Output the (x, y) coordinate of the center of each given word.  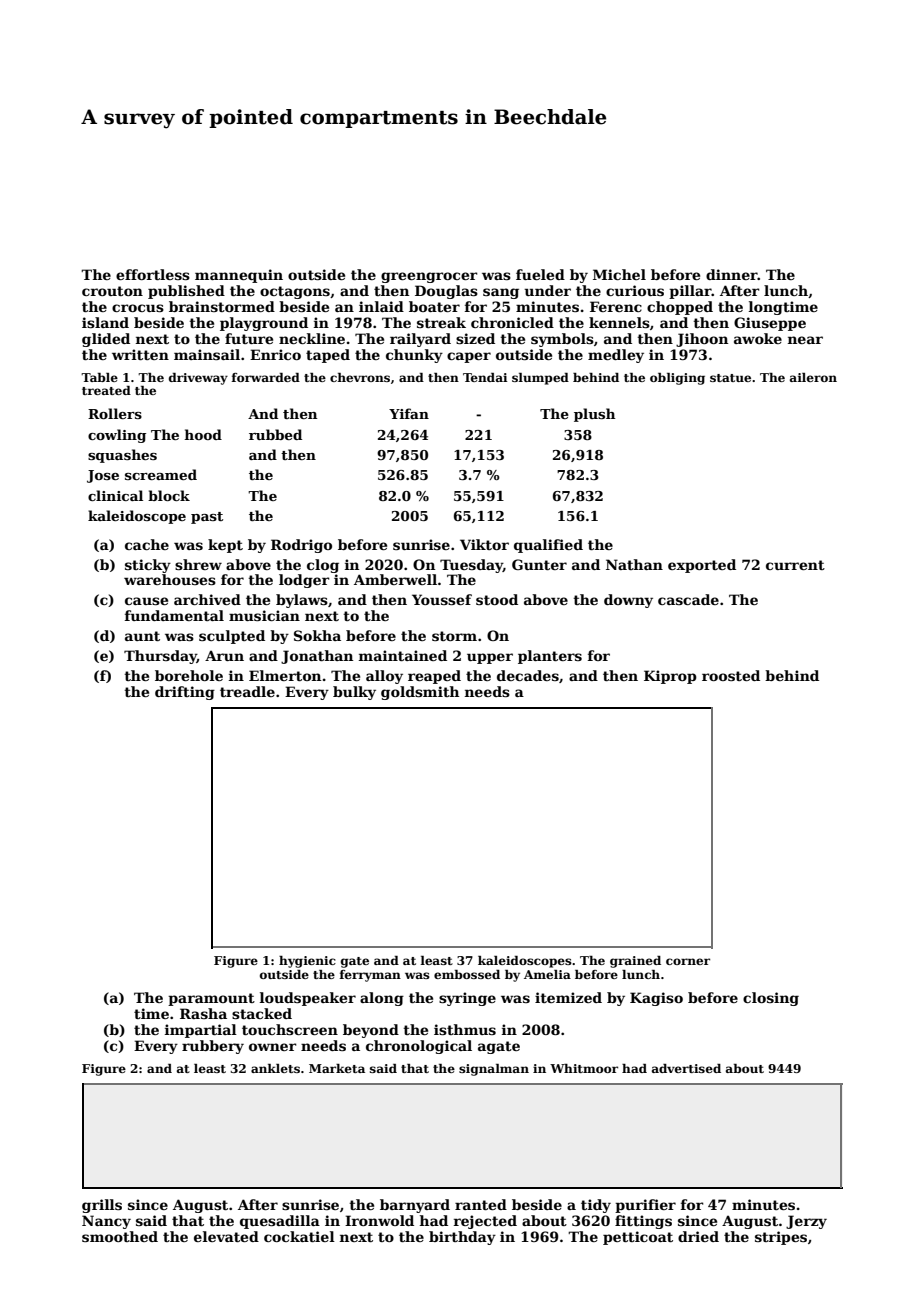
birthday (462, 1238)
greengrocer (429, 277)
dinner (732, 274)
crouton (112, 291)
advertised (686, 1068)
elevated (226, 1236)
